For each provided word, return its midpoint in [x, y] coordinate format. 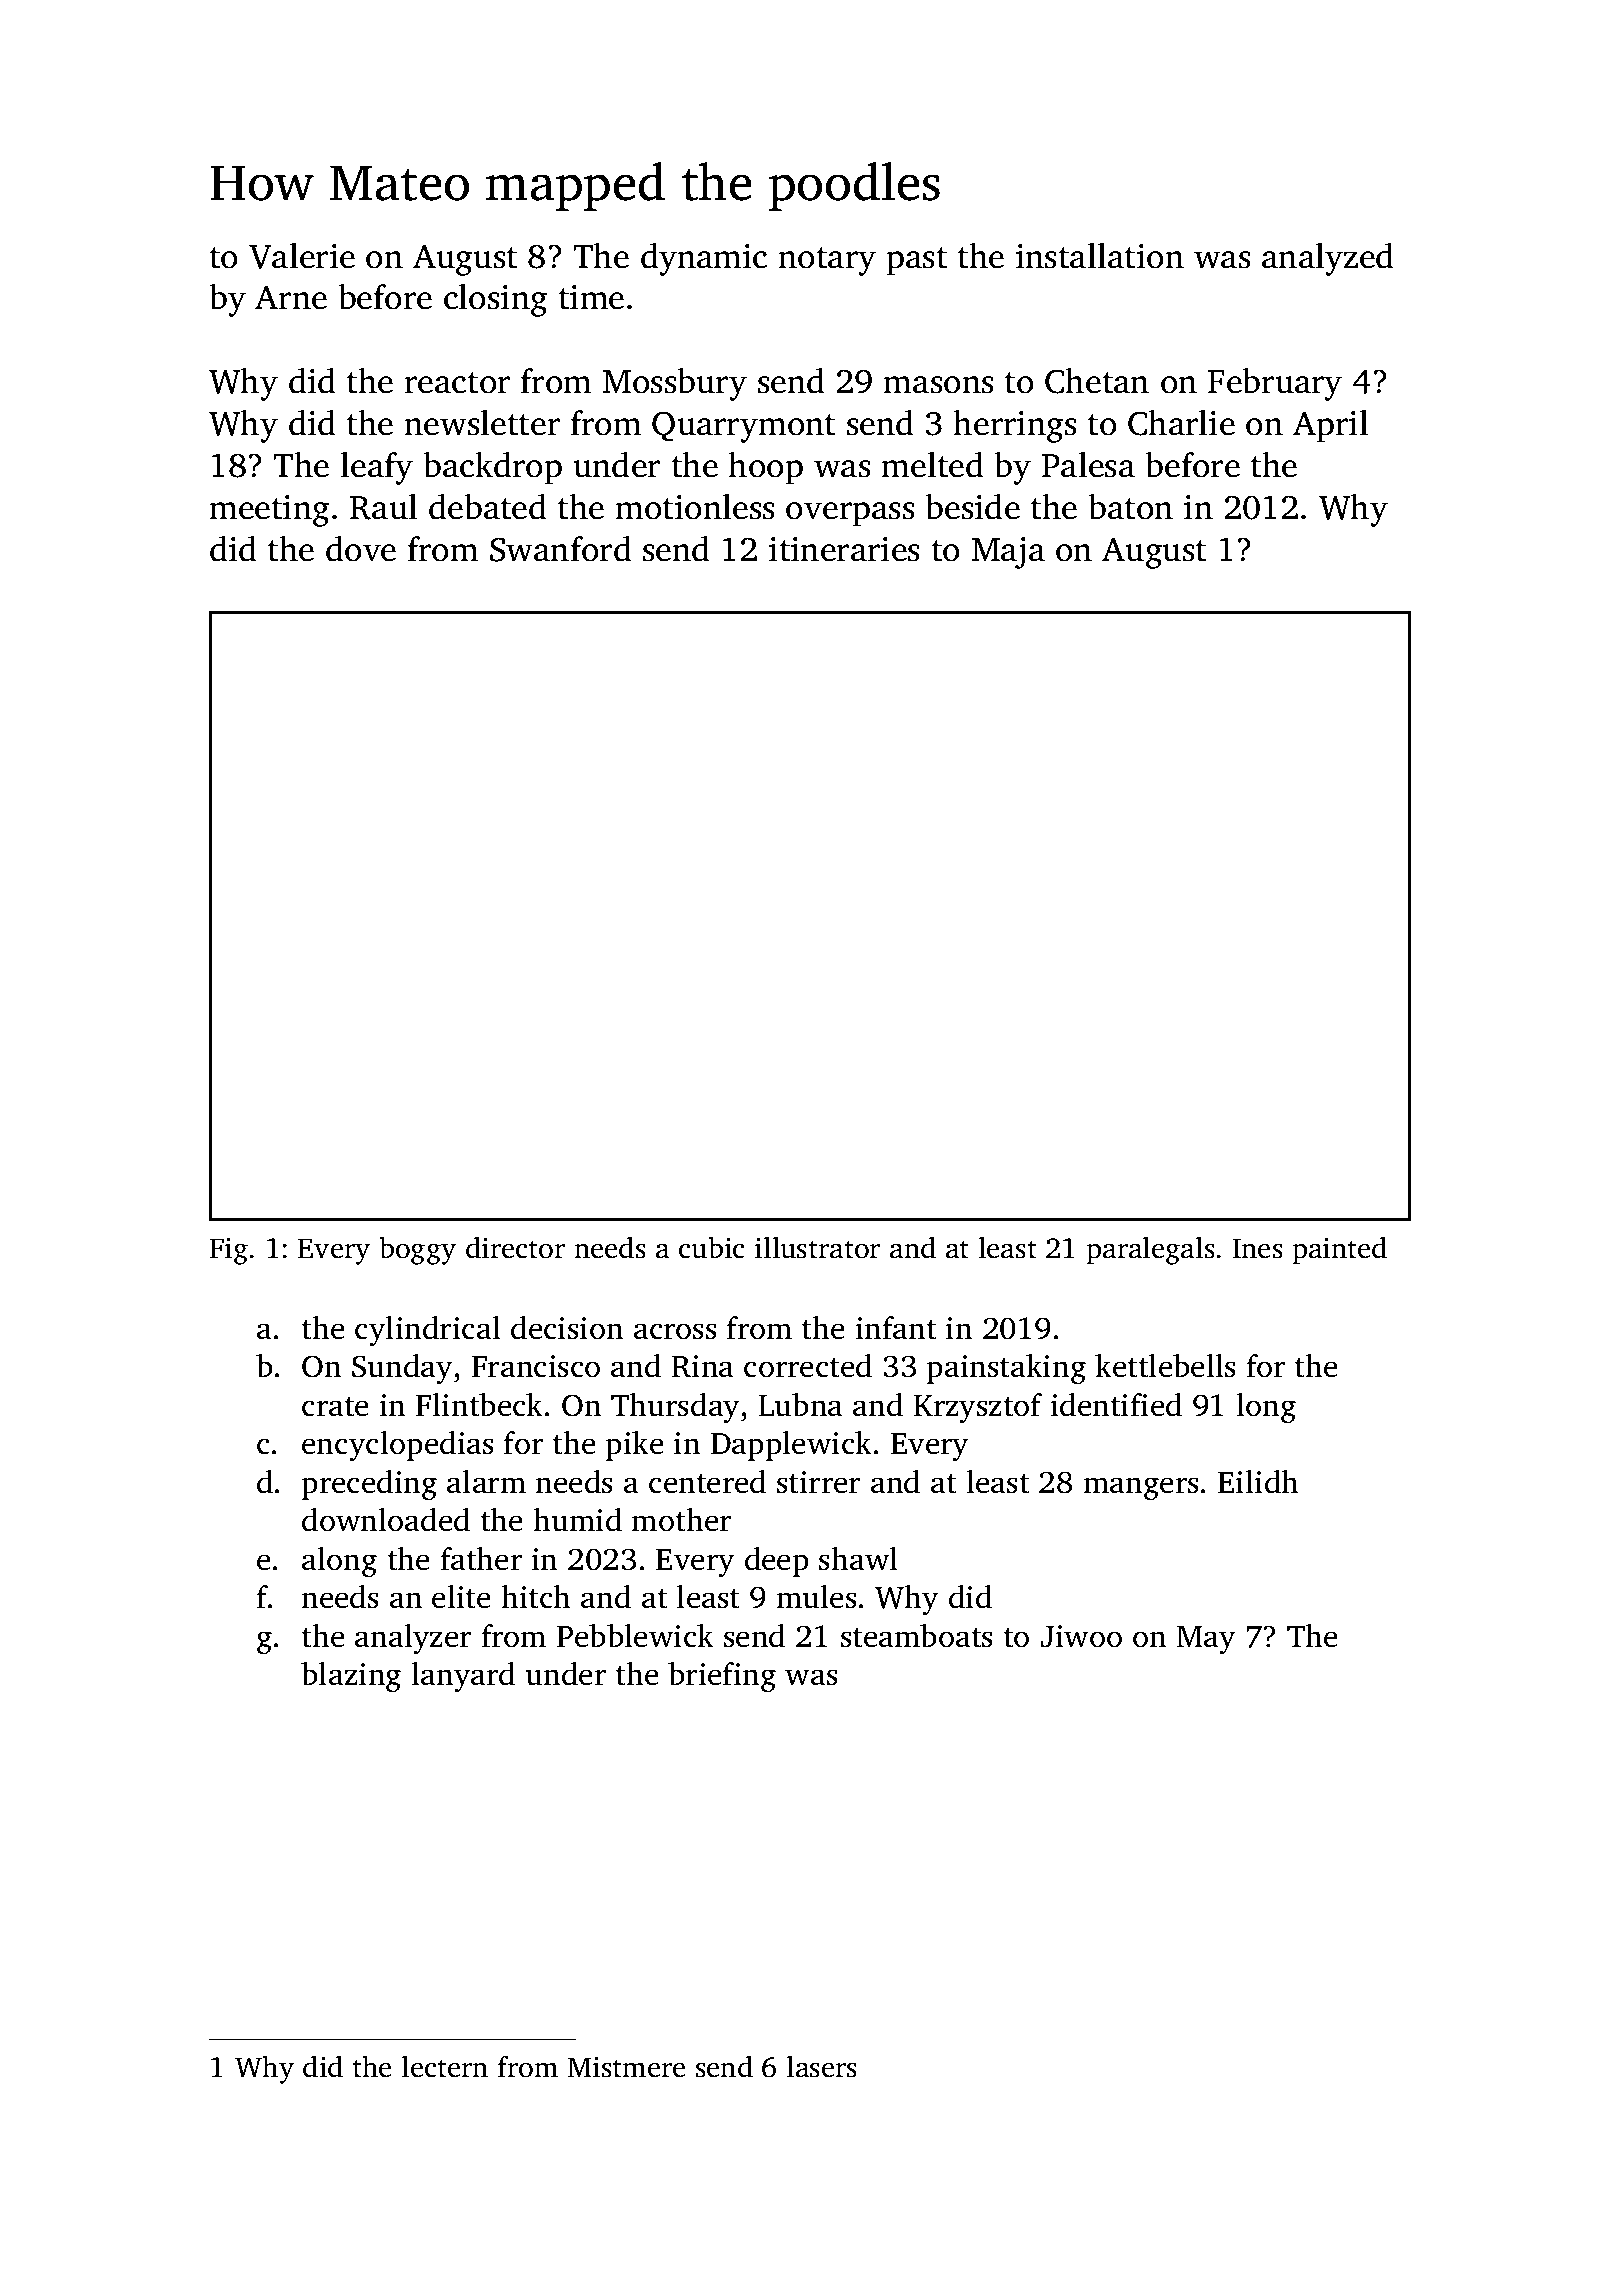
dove [361, 549]
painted [1339, 1250]
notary [827, 261]
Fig [229, 1251]
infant [896, 1328]
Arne [291, 297]
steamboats [917, 1636]
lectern [445, 2066]
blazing [351, 1677]
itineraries [844, 549]
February [1275, 384]
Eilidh [1258, 1482]
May [1206, 1640]
